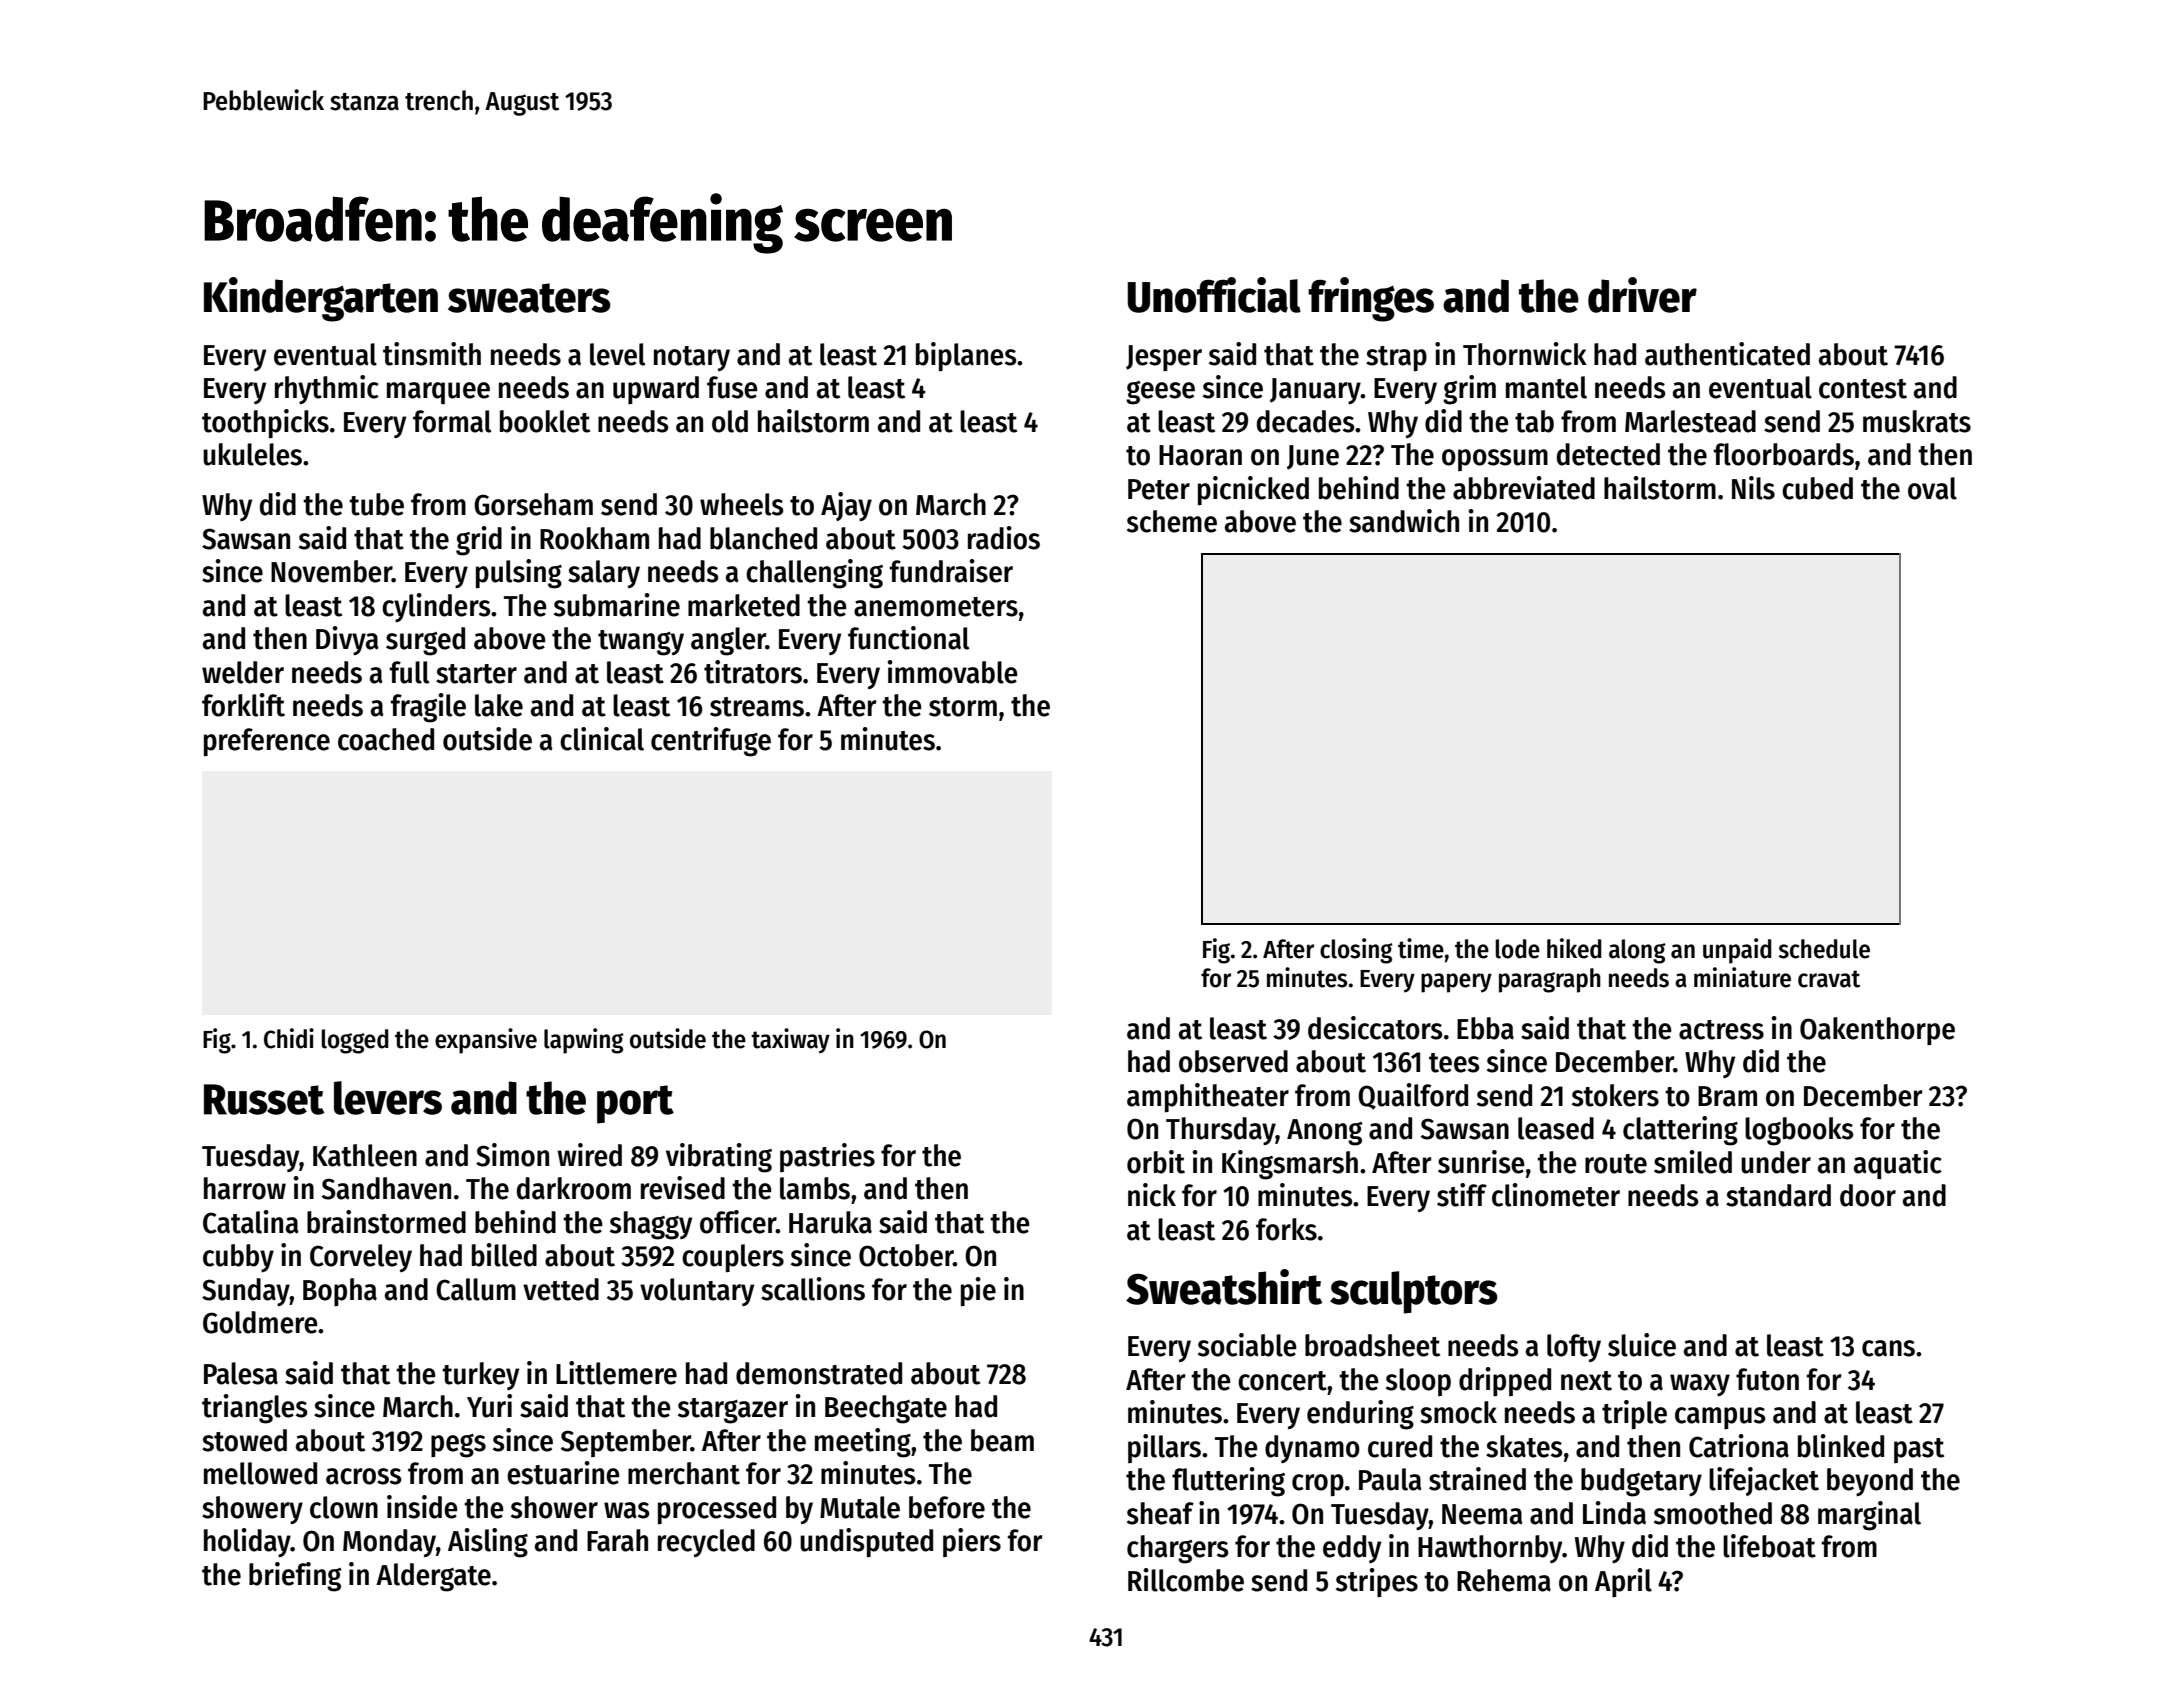 This image has width=2178, height=1683. What do you see at coordinates (951, 571) in the image?
I see `fundraiser` at bounding box center [951, 571].
